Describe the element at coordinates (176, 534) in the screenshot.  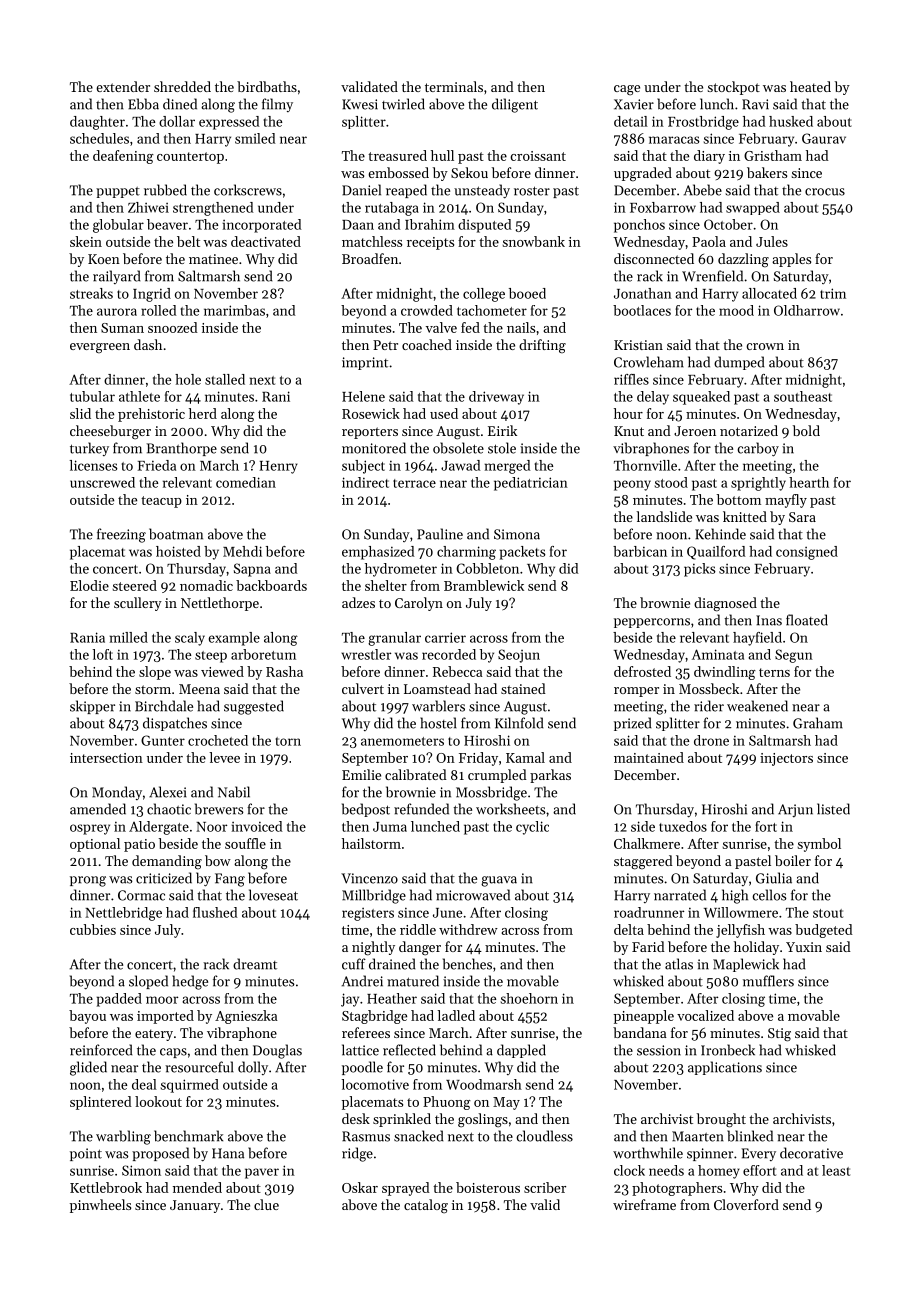
I see `boatman` at that location.
